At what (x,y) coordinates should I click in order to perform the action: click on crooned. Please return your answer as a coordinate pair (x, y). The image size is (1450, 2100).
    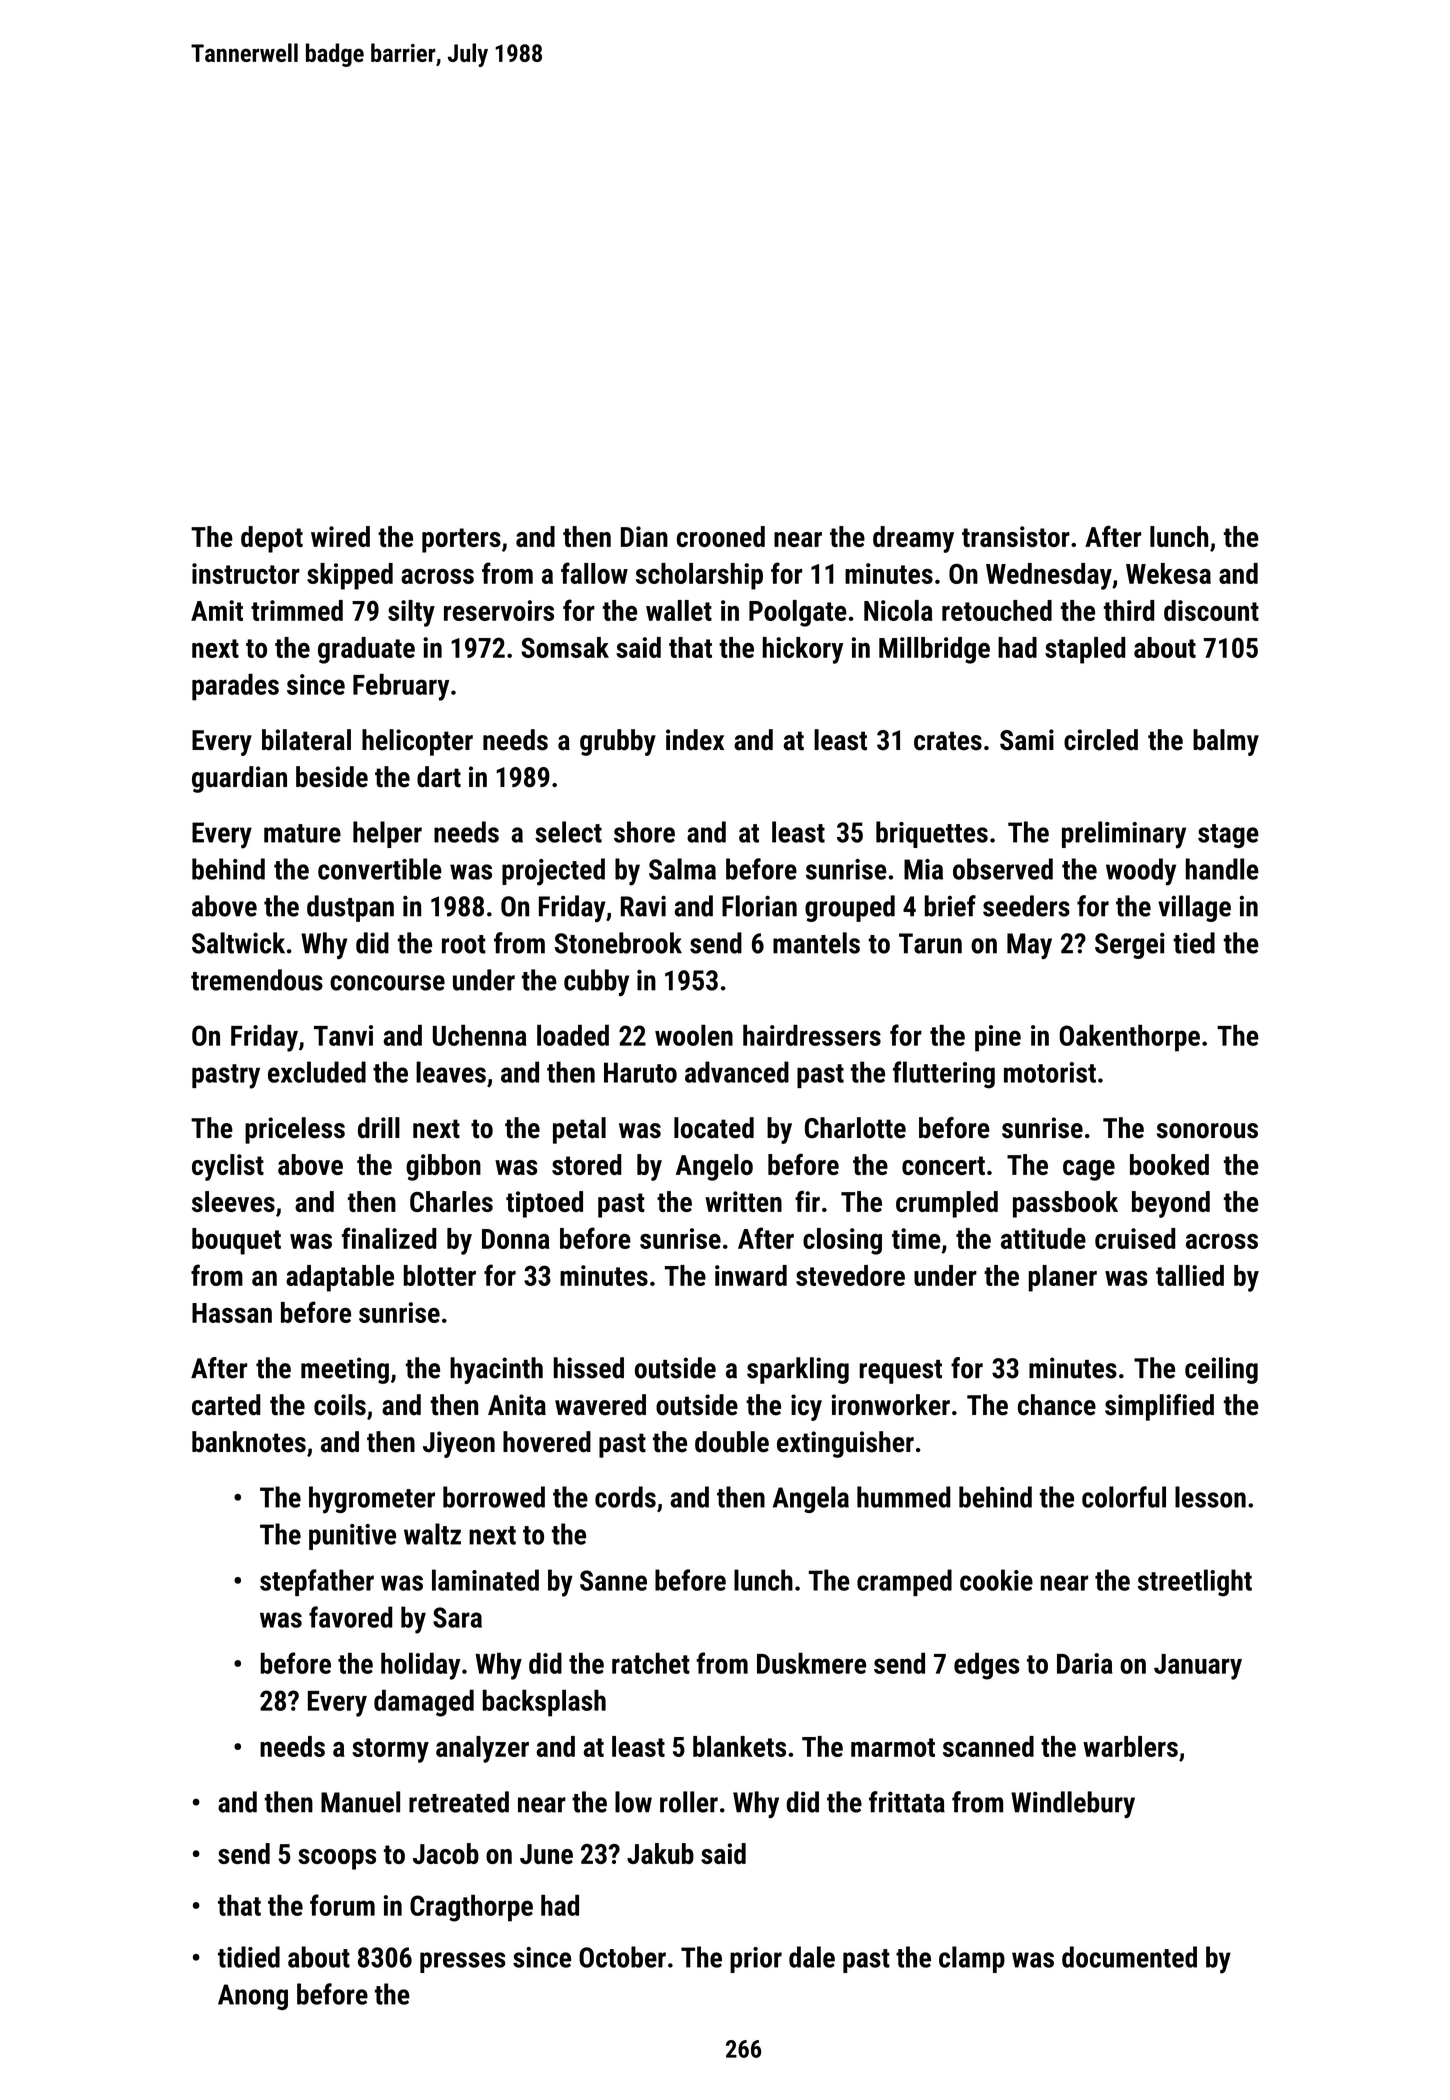
    Looking at the image, I should click on (721, 536).
